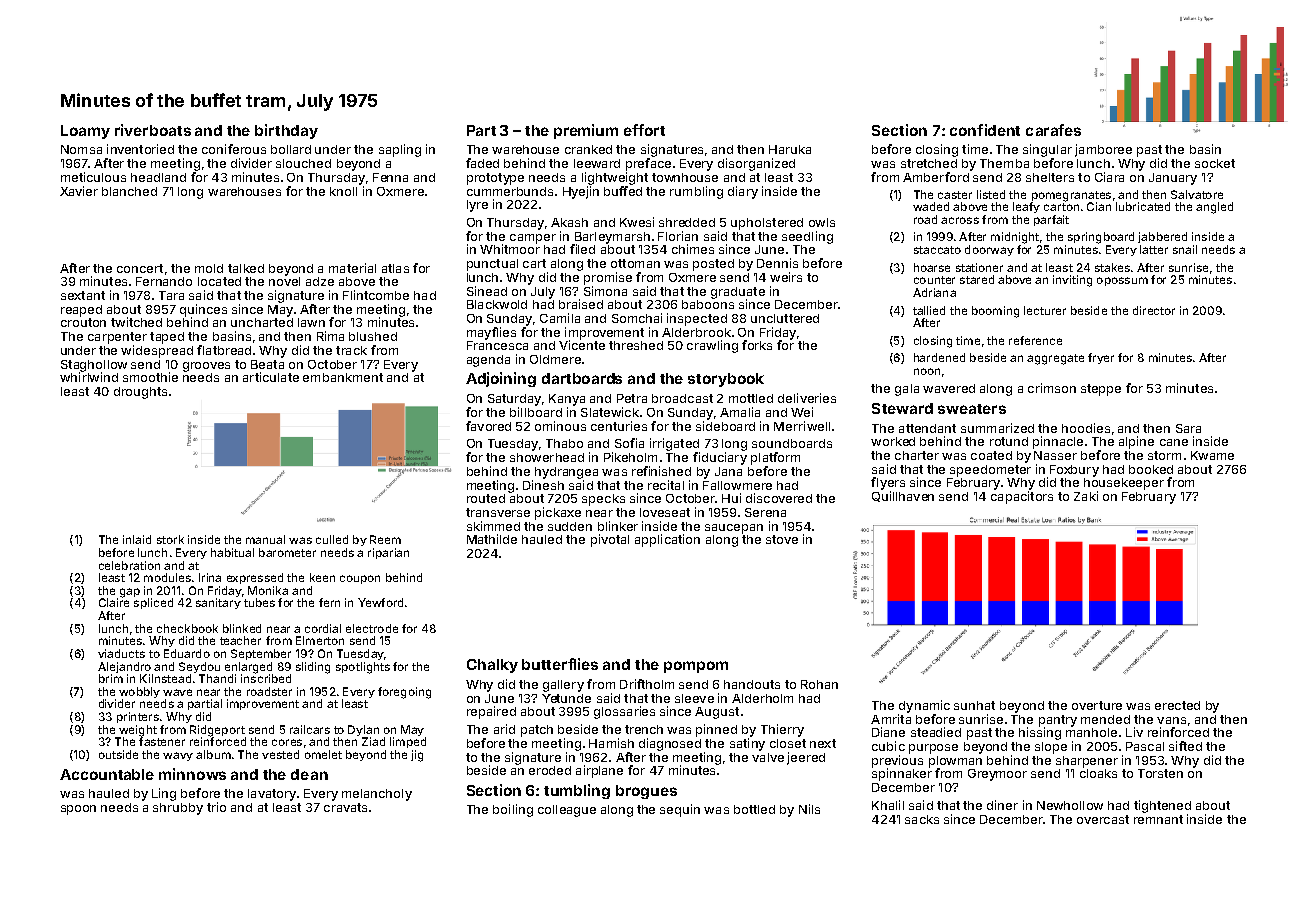  What do you see at coordinates (922, 819) in the page?
I see `sacks` at bounding box center [922, 819].
